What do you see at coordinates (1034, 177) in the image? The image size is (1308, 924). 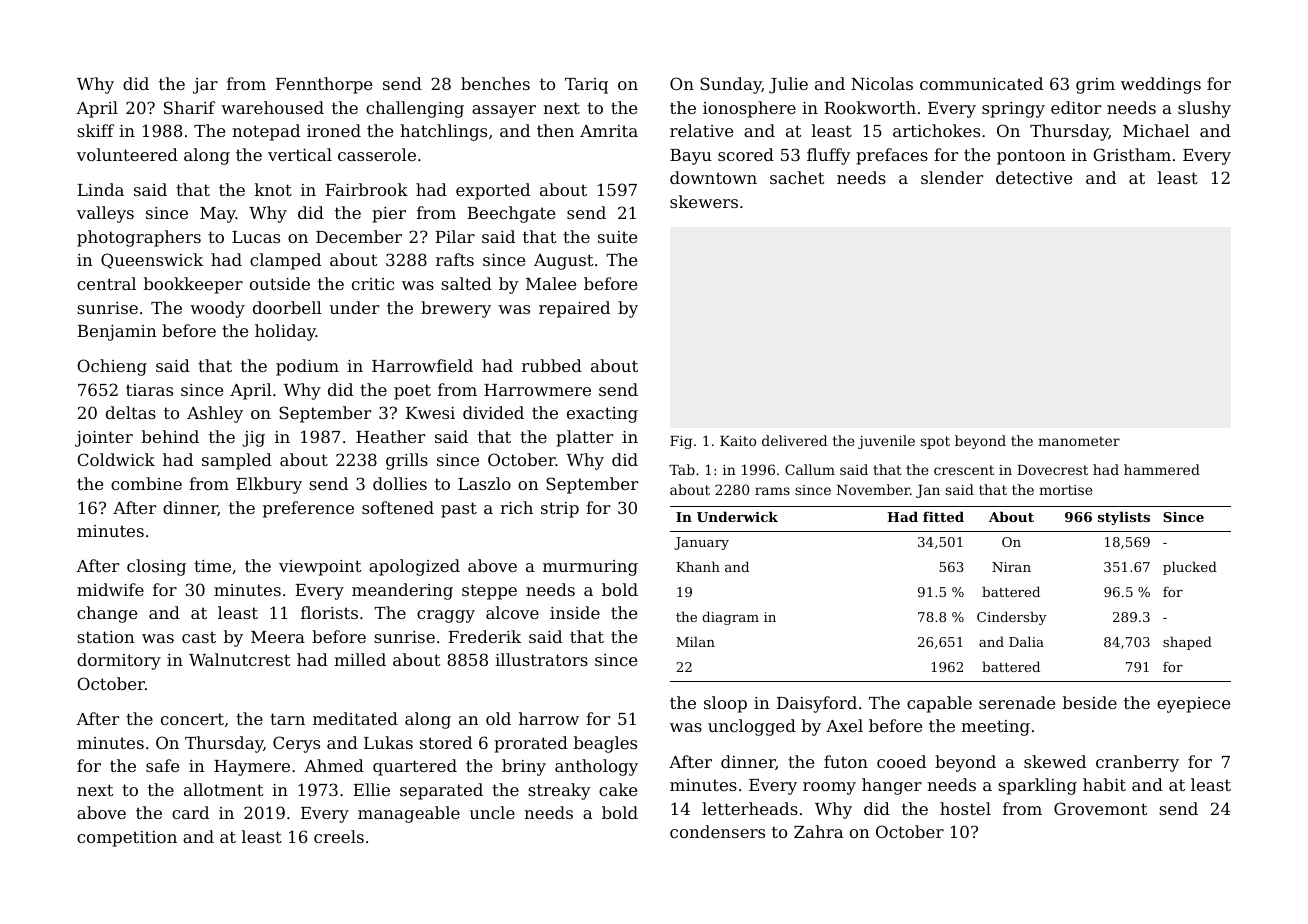 I see `detective` at bounding box center [1034, 177].
